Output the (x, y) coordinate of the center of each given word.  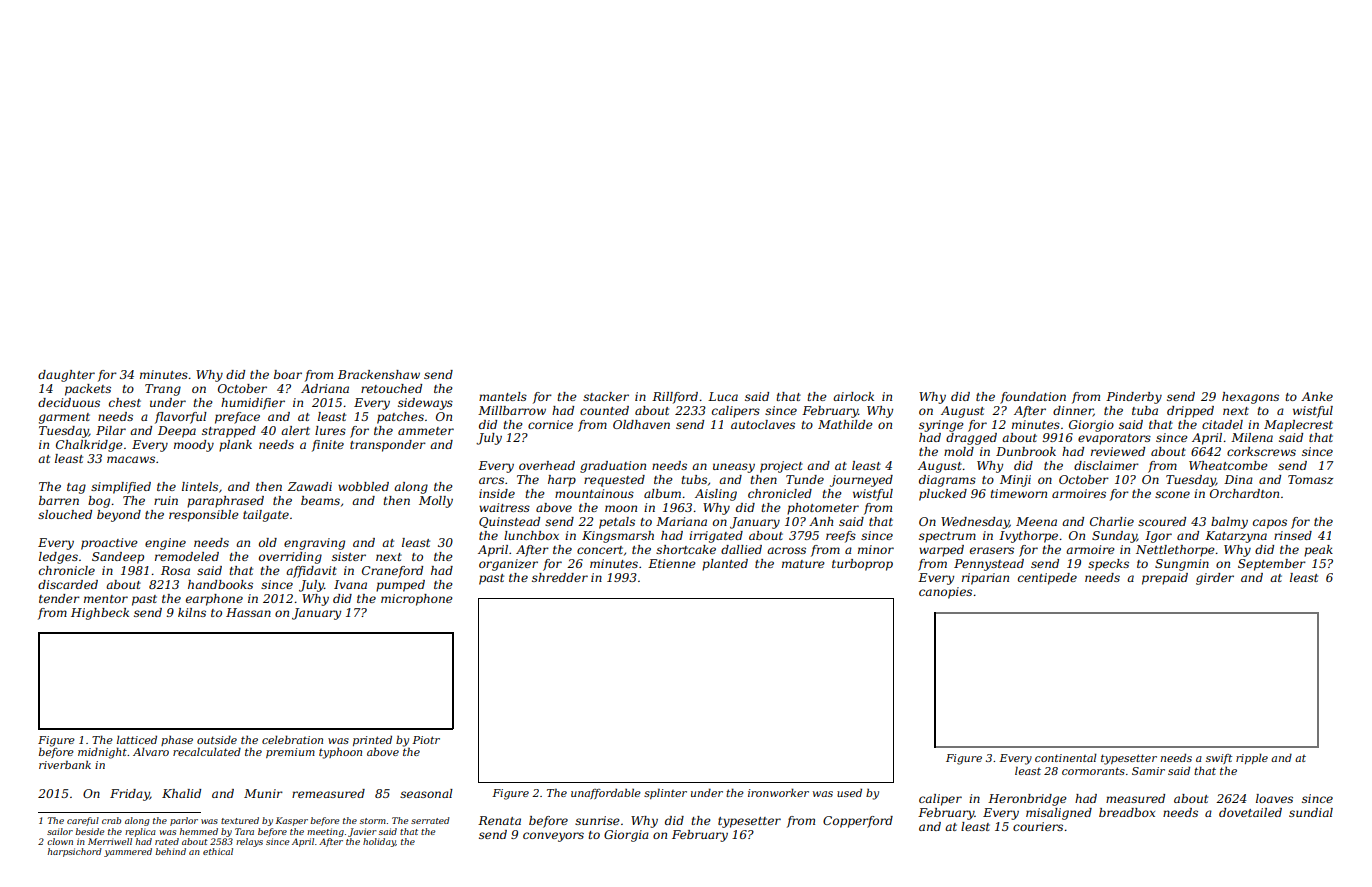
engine (165, 544)
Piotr (426, 740)
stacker (606, 396)
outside (217, 739)
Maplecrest (1298, 426)
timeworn (1018, 493)
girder (1215, 579)
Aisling (716, 495)
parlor (184, 821)
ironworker (778, 792)
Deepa (177, 432)
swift (1219, 759)
